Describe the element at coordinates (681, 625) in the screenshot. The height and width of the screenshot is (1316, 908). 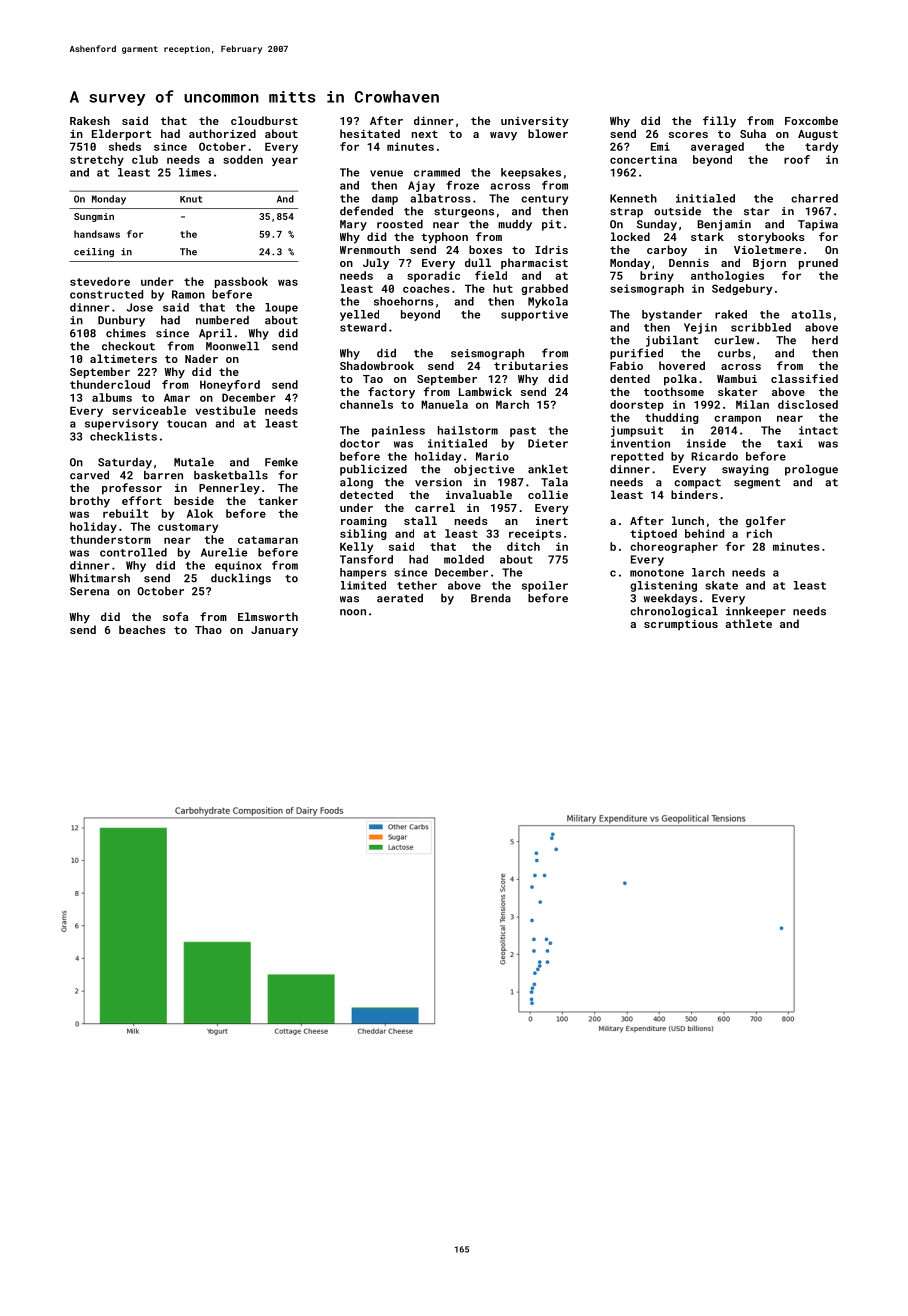
I see `scrumptious` at that location.
